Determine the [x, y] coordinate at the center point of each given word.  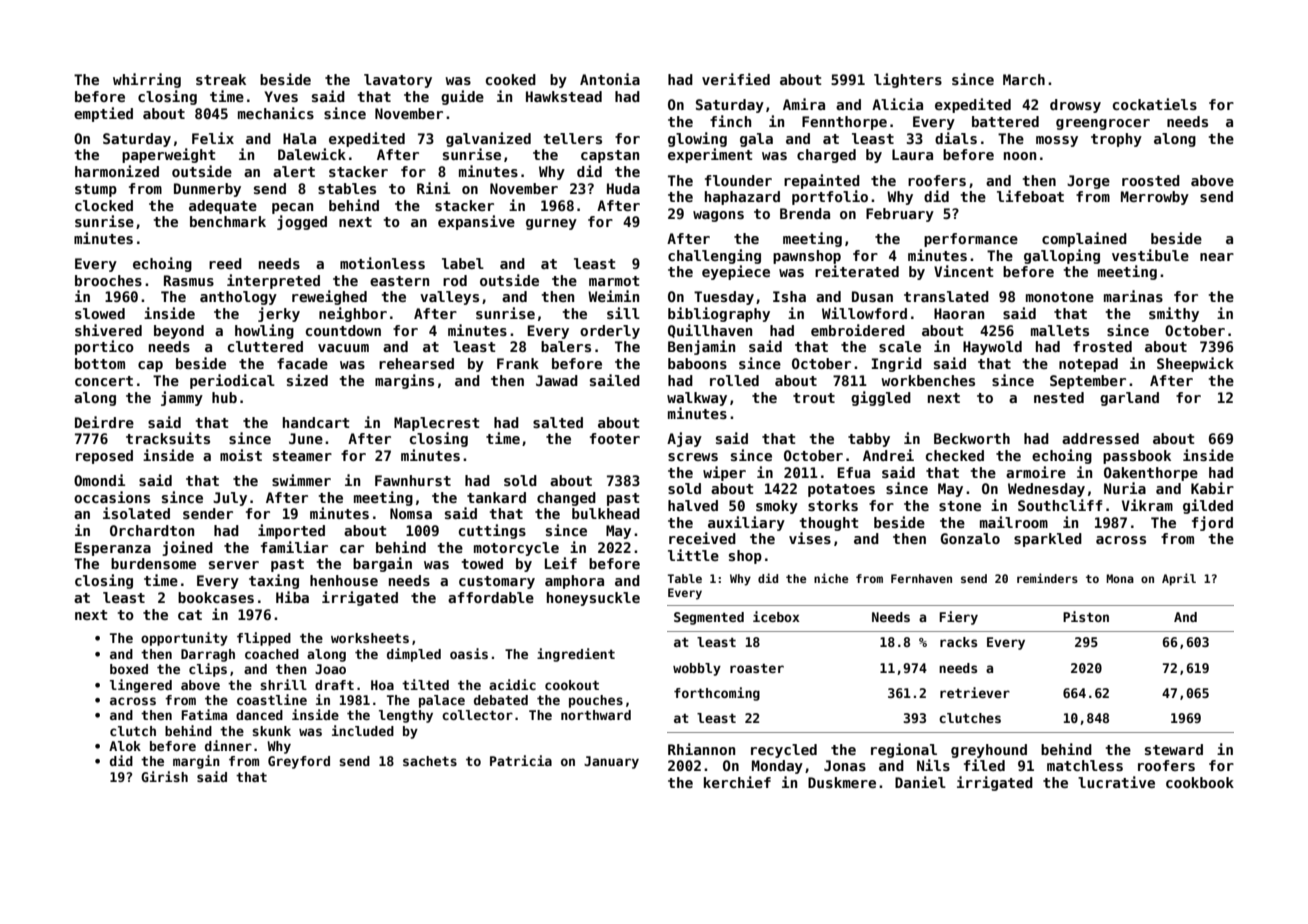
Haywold [992, 348]
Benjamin [701, 347]
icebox [776, 616]
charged [826, 156]
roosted [1151, 180]
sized [307, 380]
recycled [784, 751]
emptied [103, 114]
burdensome [153, 563]
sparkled [1048, 540]
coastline [272, 699]
